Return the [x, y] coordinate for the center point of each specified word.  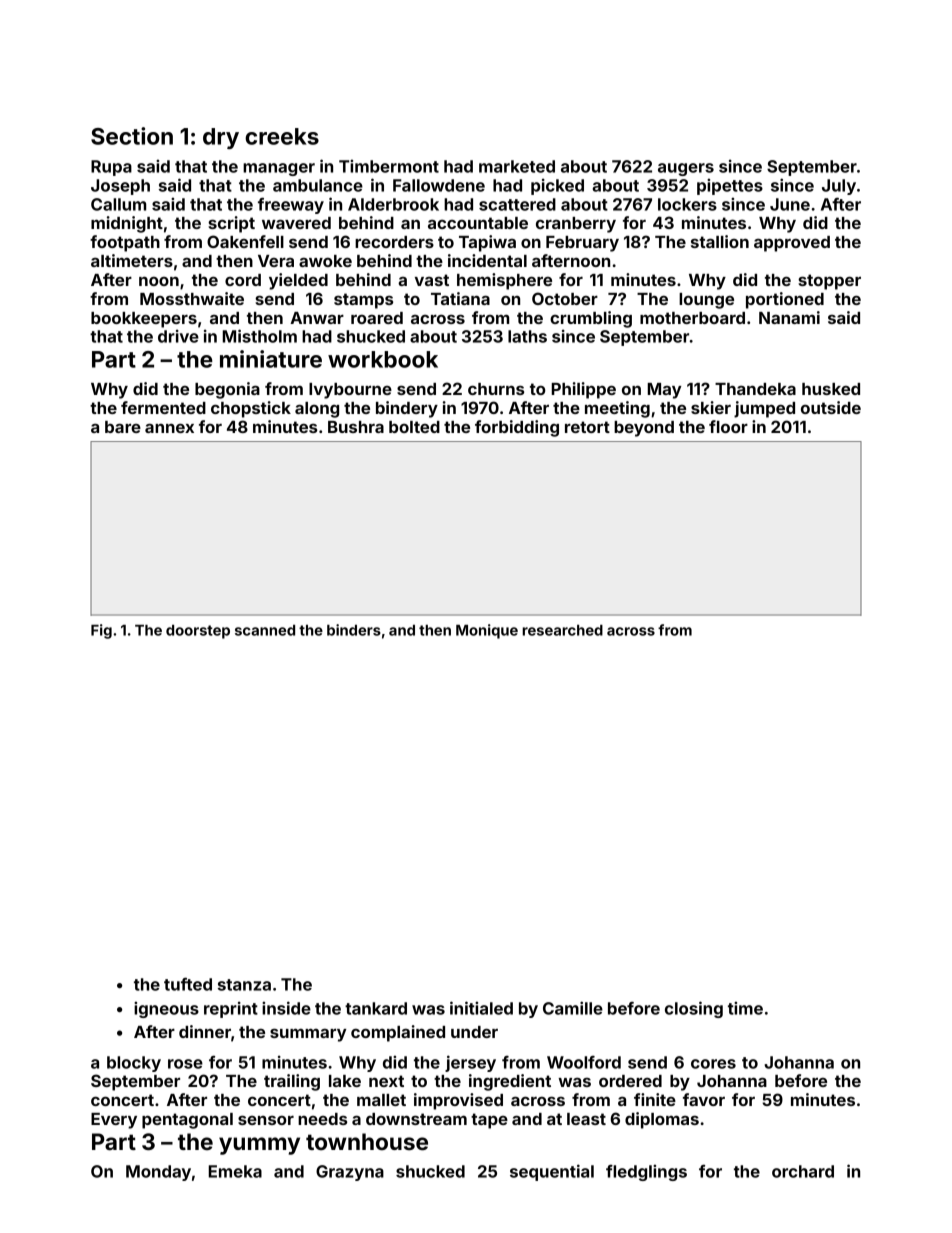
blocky [134, 1064]
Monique [487, 631]
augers [686, 169]
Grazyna [350, 1173]
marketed [517, 166]
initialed [481, 1008]
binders [354, 630]
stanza [244, 985]
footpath [125, 243]
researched [562, 630]
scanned [265, 630]
